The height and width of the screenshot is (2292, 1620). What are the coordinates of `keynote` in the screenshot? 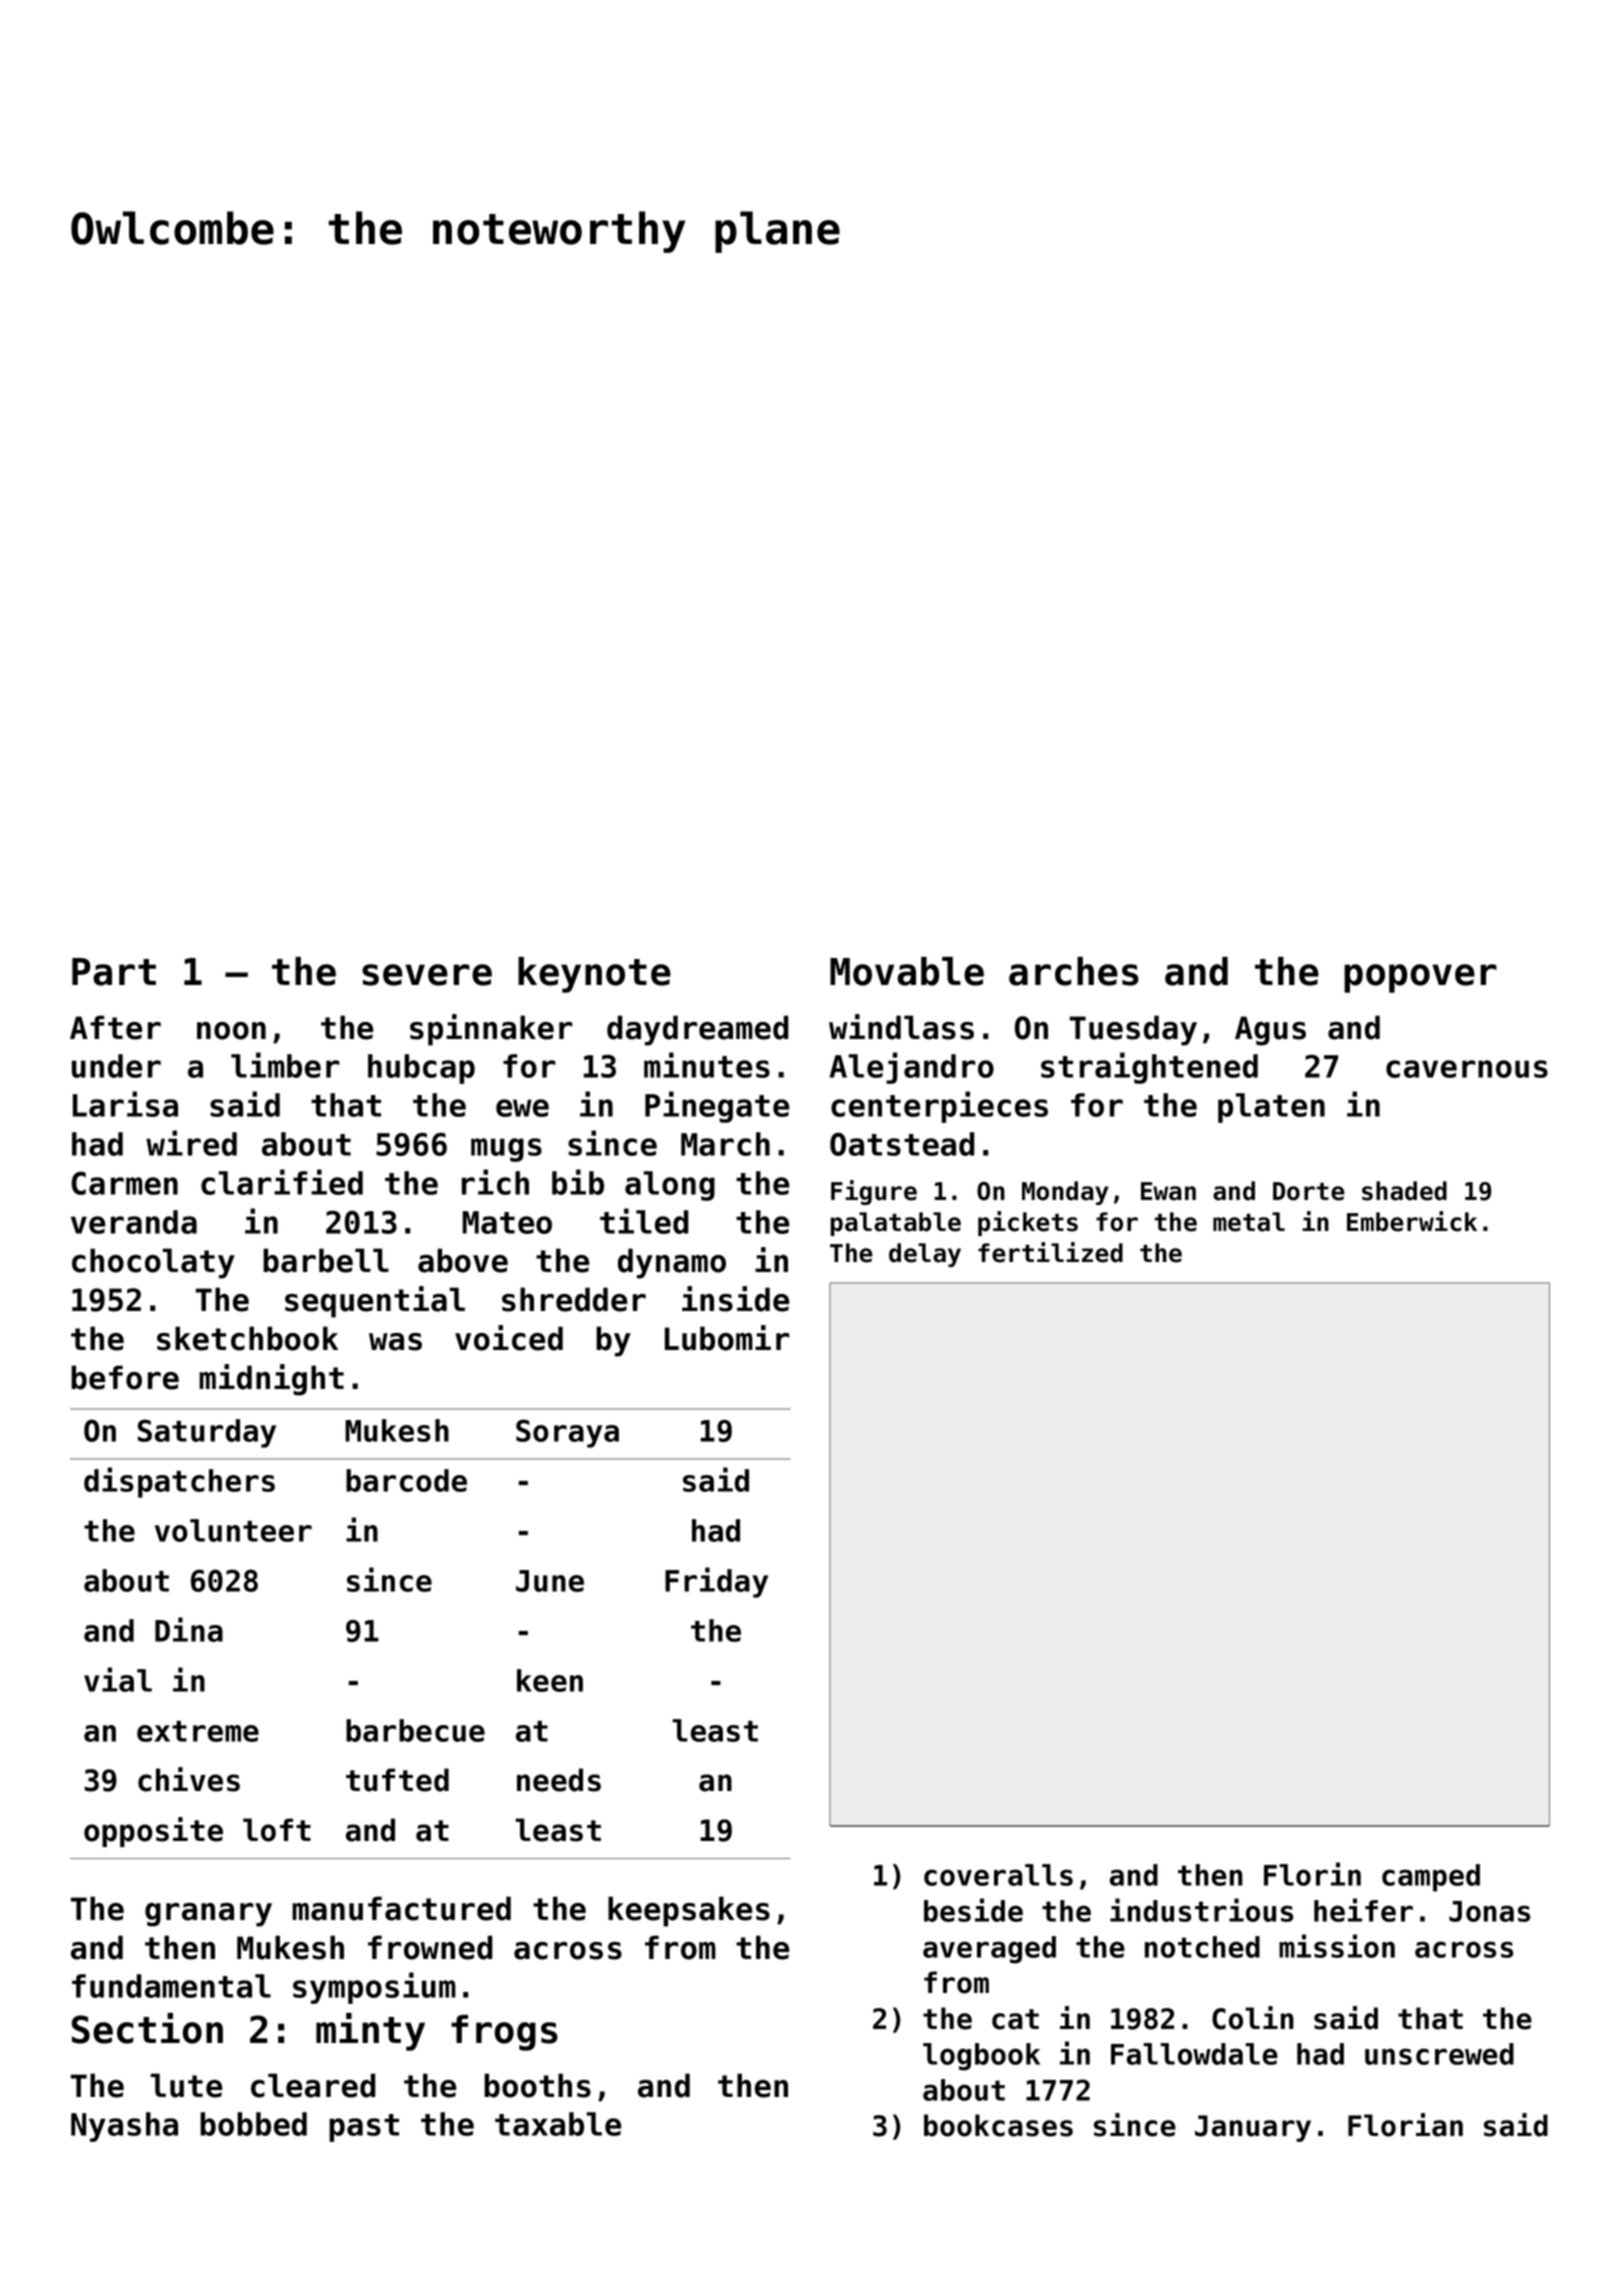 It's located at (594, 975).
